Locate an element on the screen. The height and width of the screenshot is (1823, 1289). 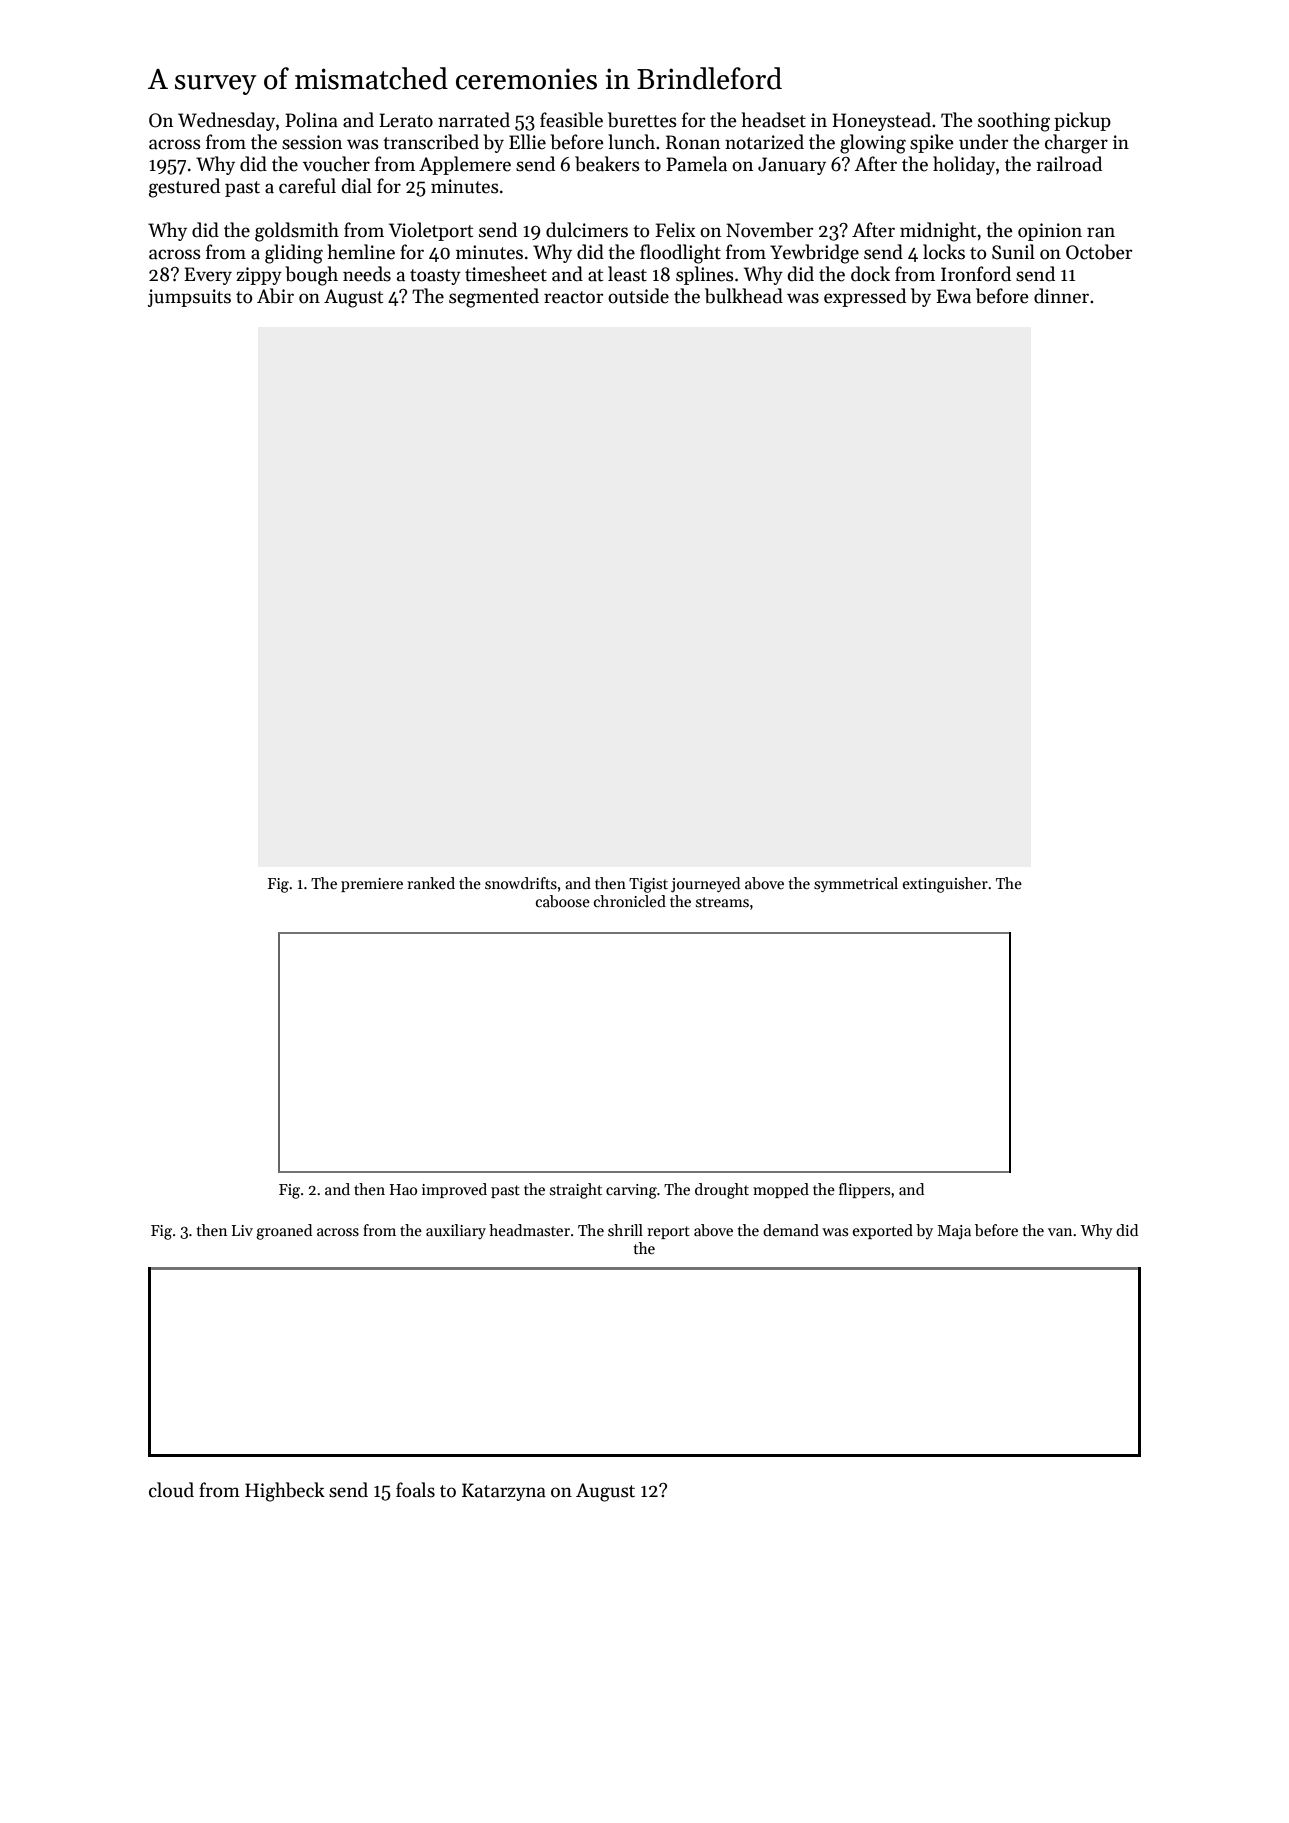
extinguisher is located at coordinates (945, 885).
